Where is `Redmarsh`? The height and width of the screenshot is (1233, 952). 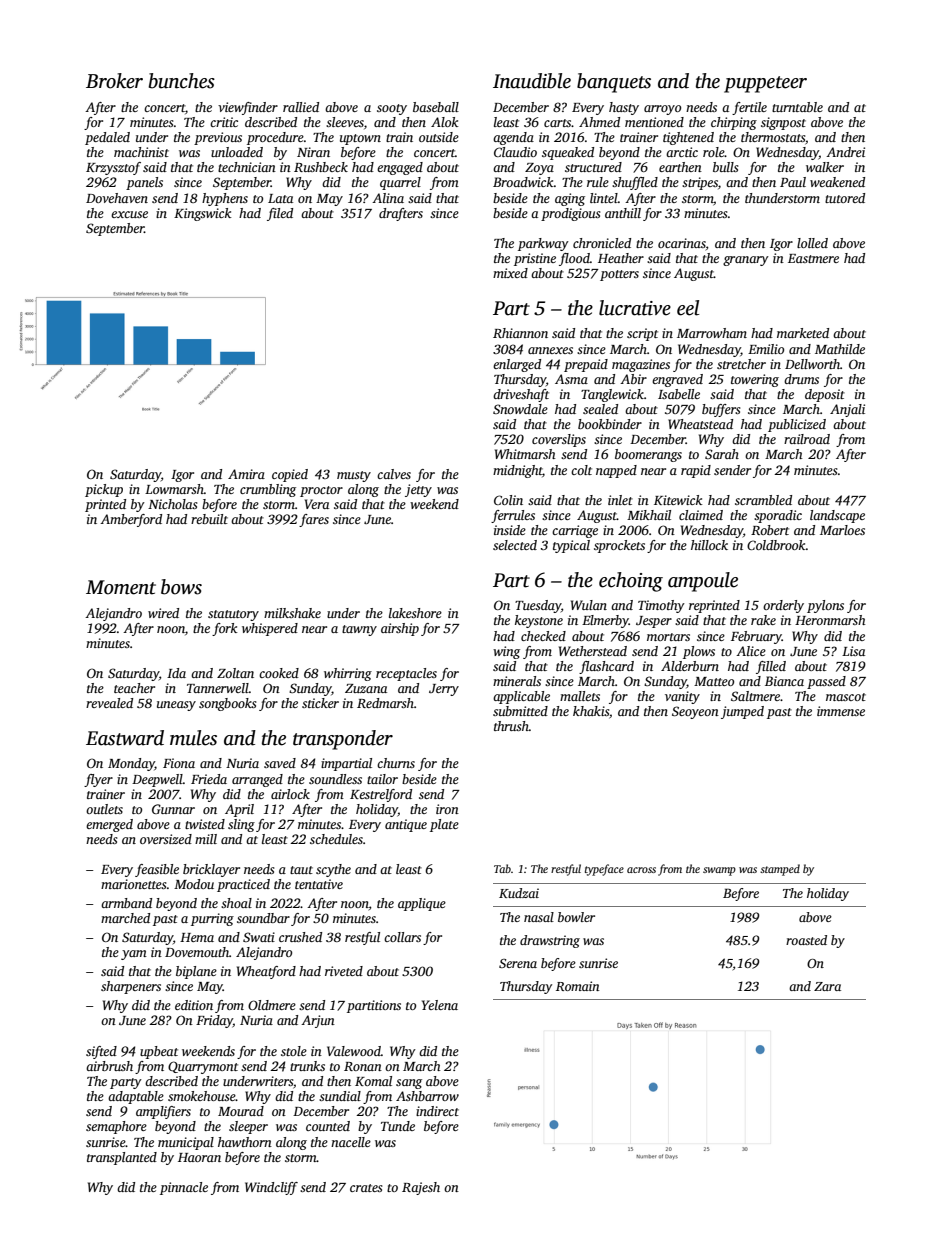
Redmarsh is located at coordinates (385, 703).
